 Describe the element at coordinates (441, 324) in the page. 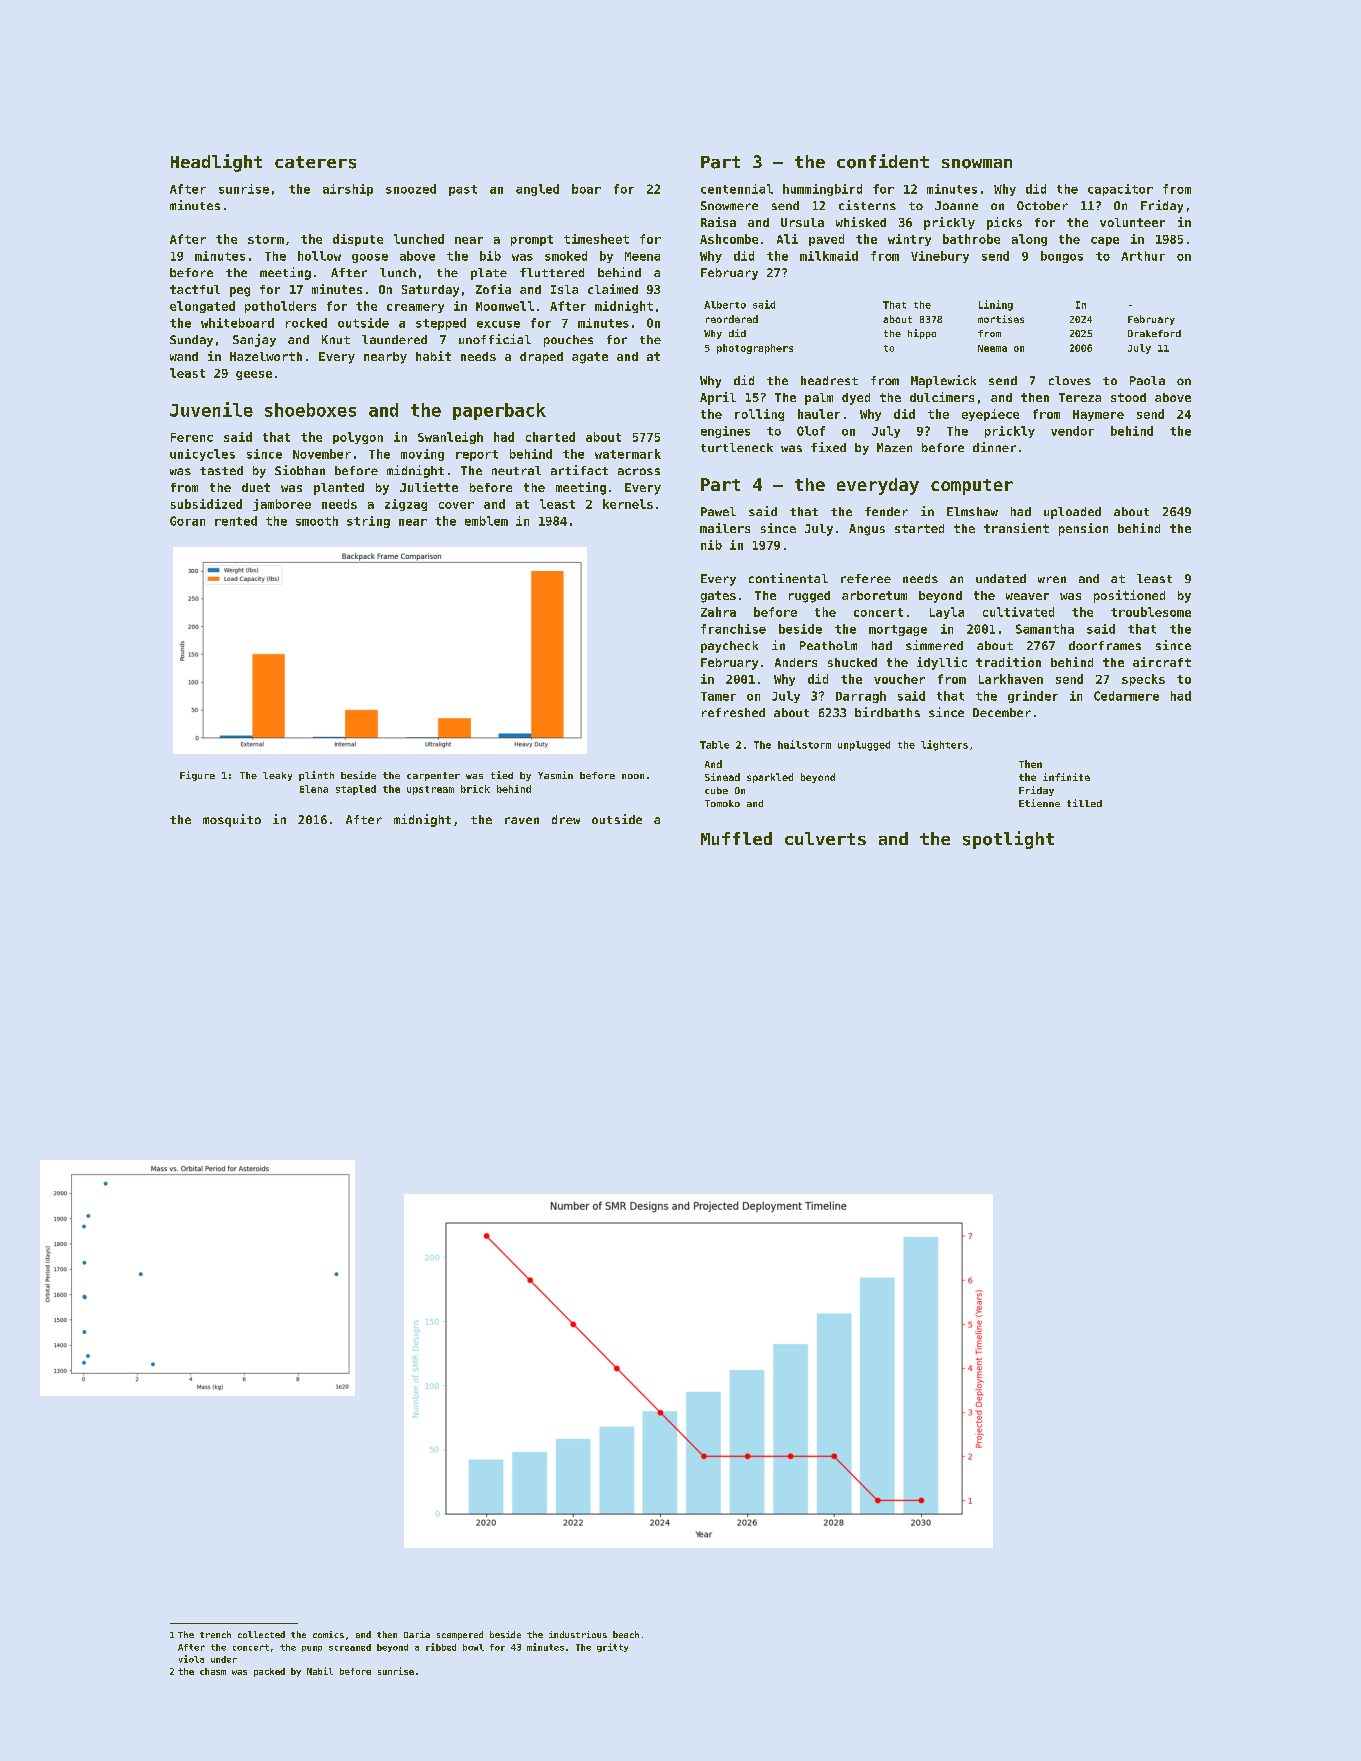

I see `stepped` at that location.
